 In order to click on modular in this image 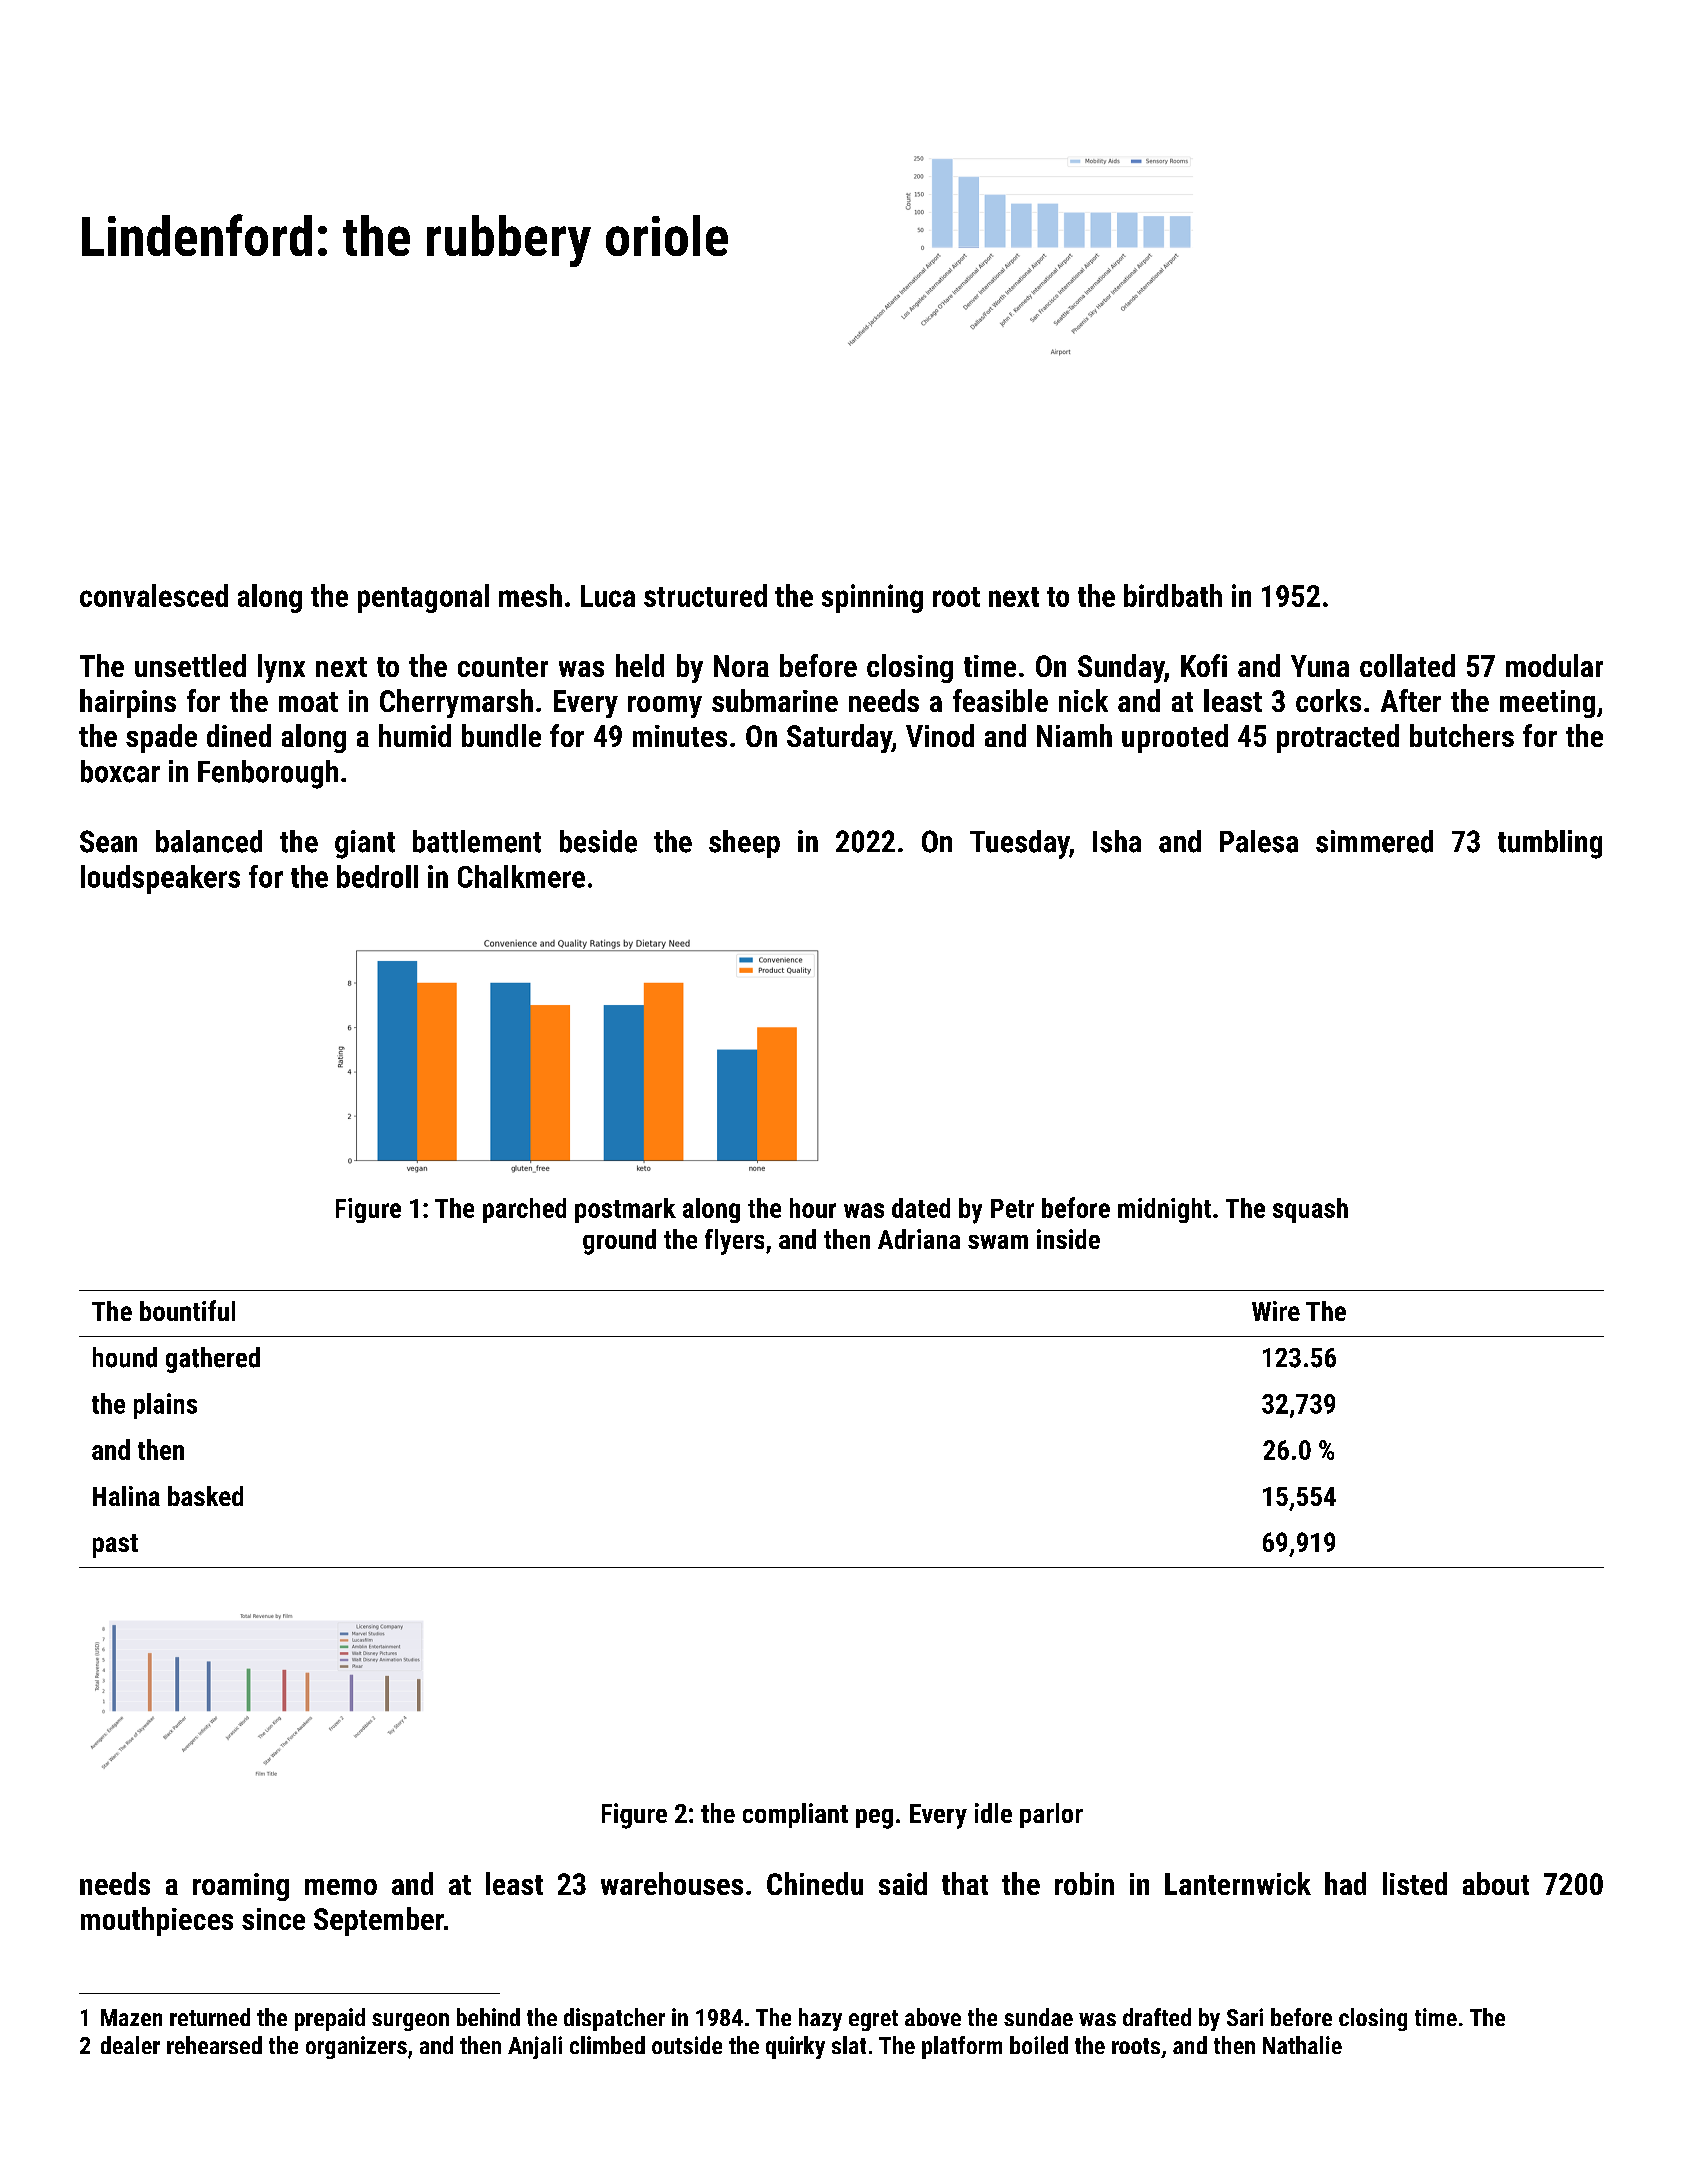, I will do `click(1554, 665)`.
